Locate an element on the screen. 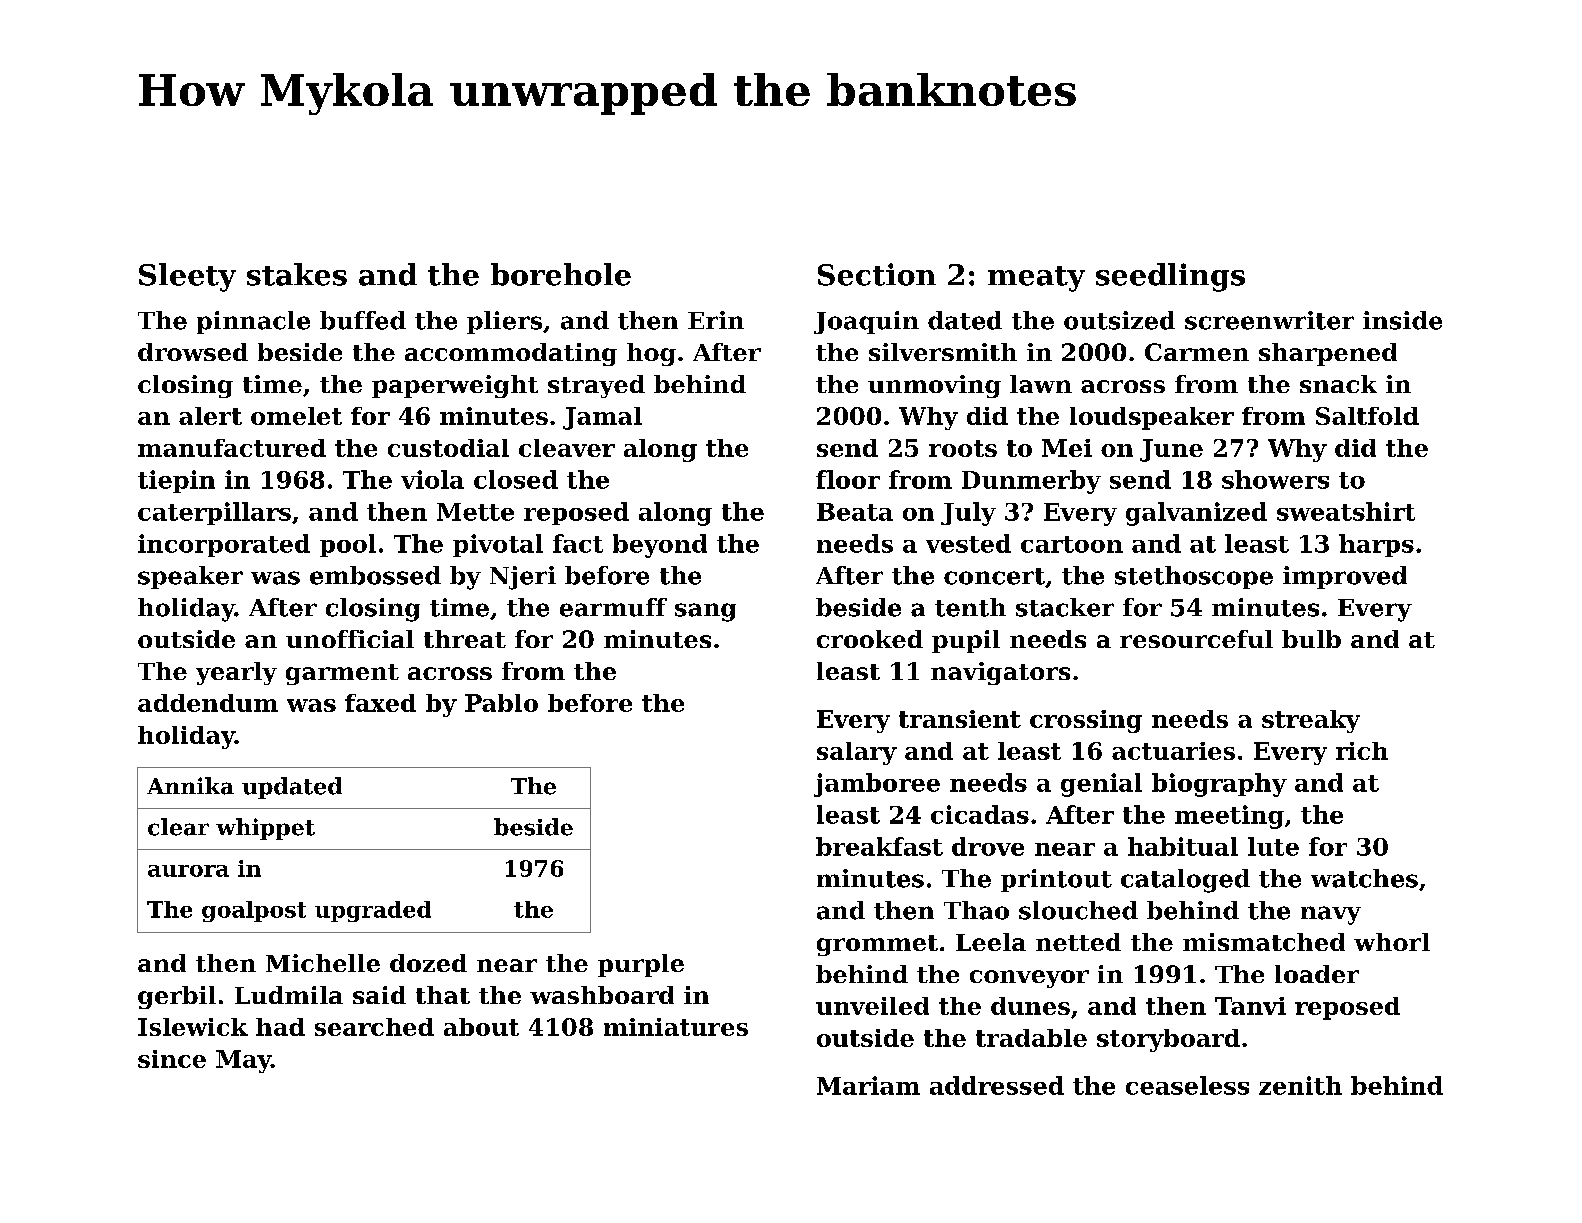 This screenshot has height=1223, width=1582. beyond is located at coordinates (660, 546).
